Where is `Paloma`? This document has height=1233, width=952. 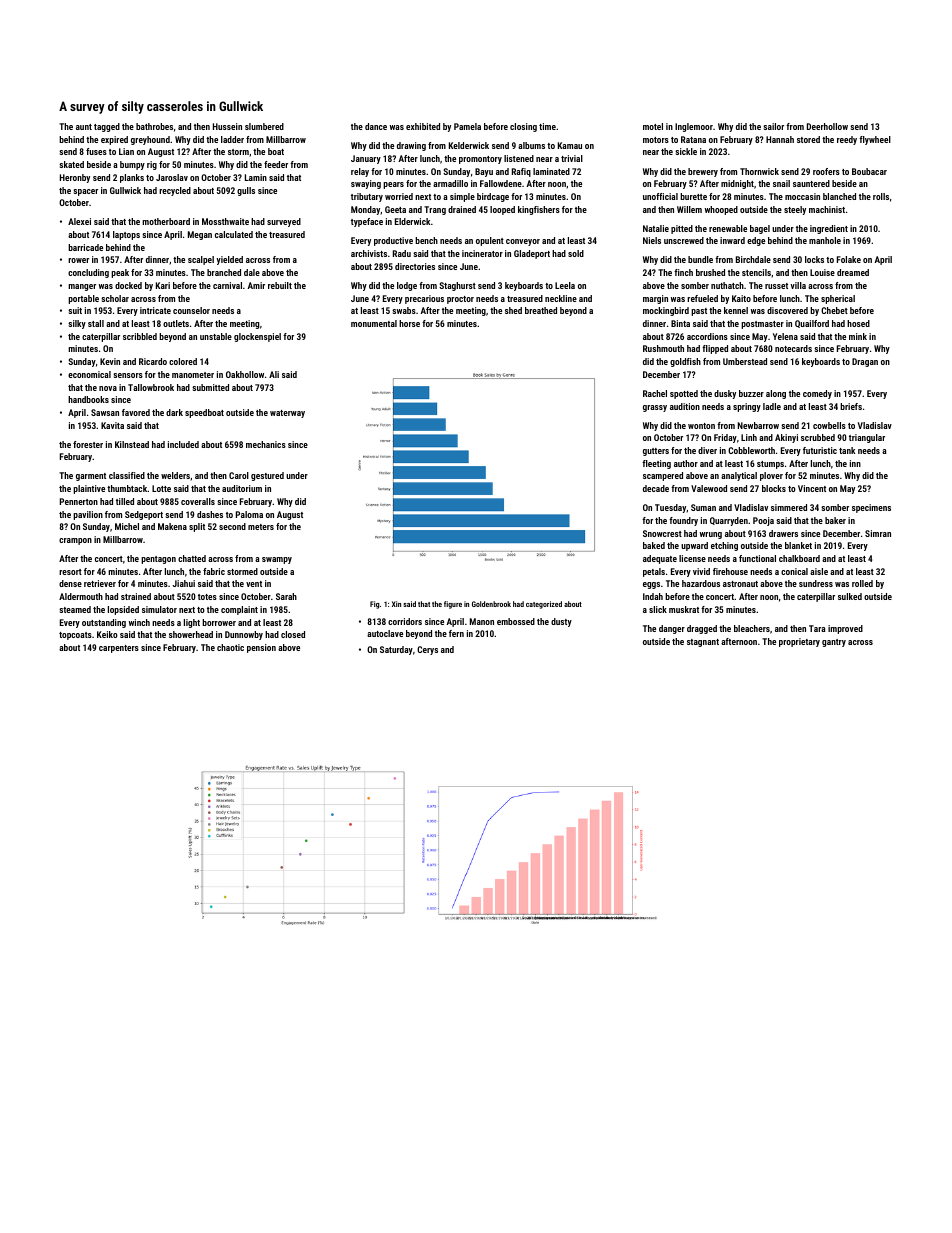
Paloma is located at coordinates (249, 514).
